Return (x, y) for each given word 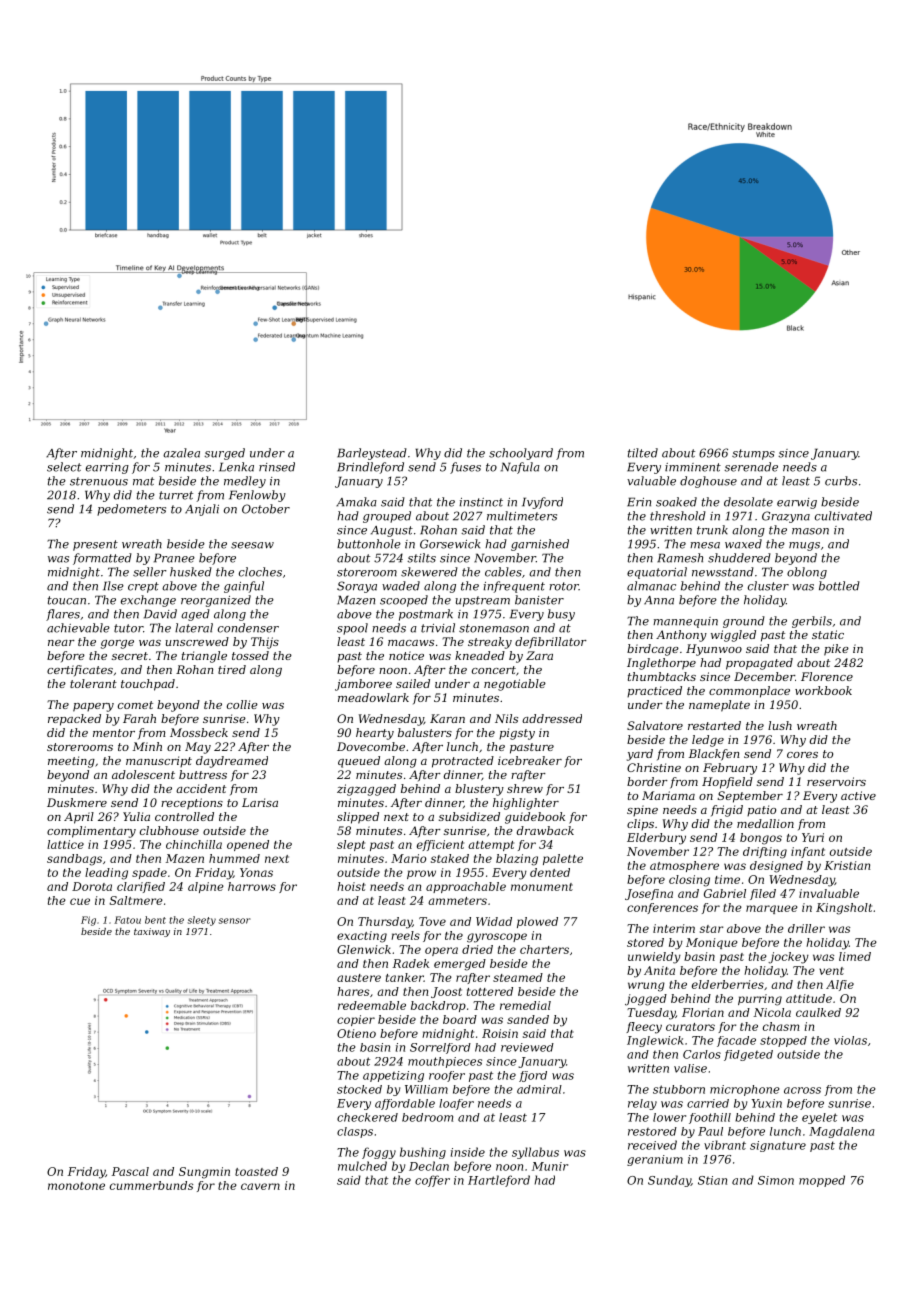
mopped (822, 1181)
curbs (841, 481)
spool (352, 629)
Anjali (202, 510)
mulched (362, 1166)
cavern (260, 1186)
